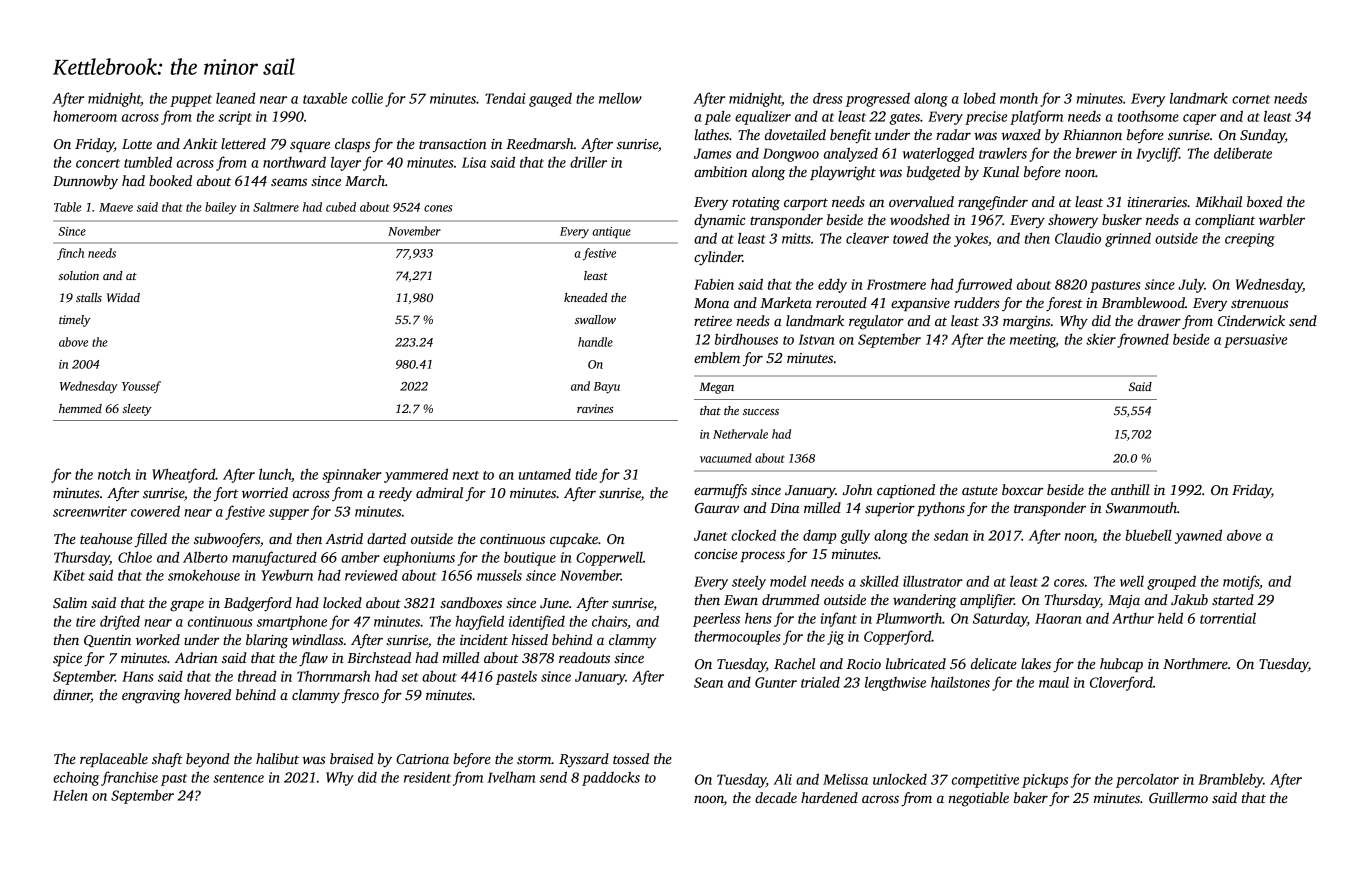 The image size is (1372, 887). I want to click on competitive, so click(985, 781).
